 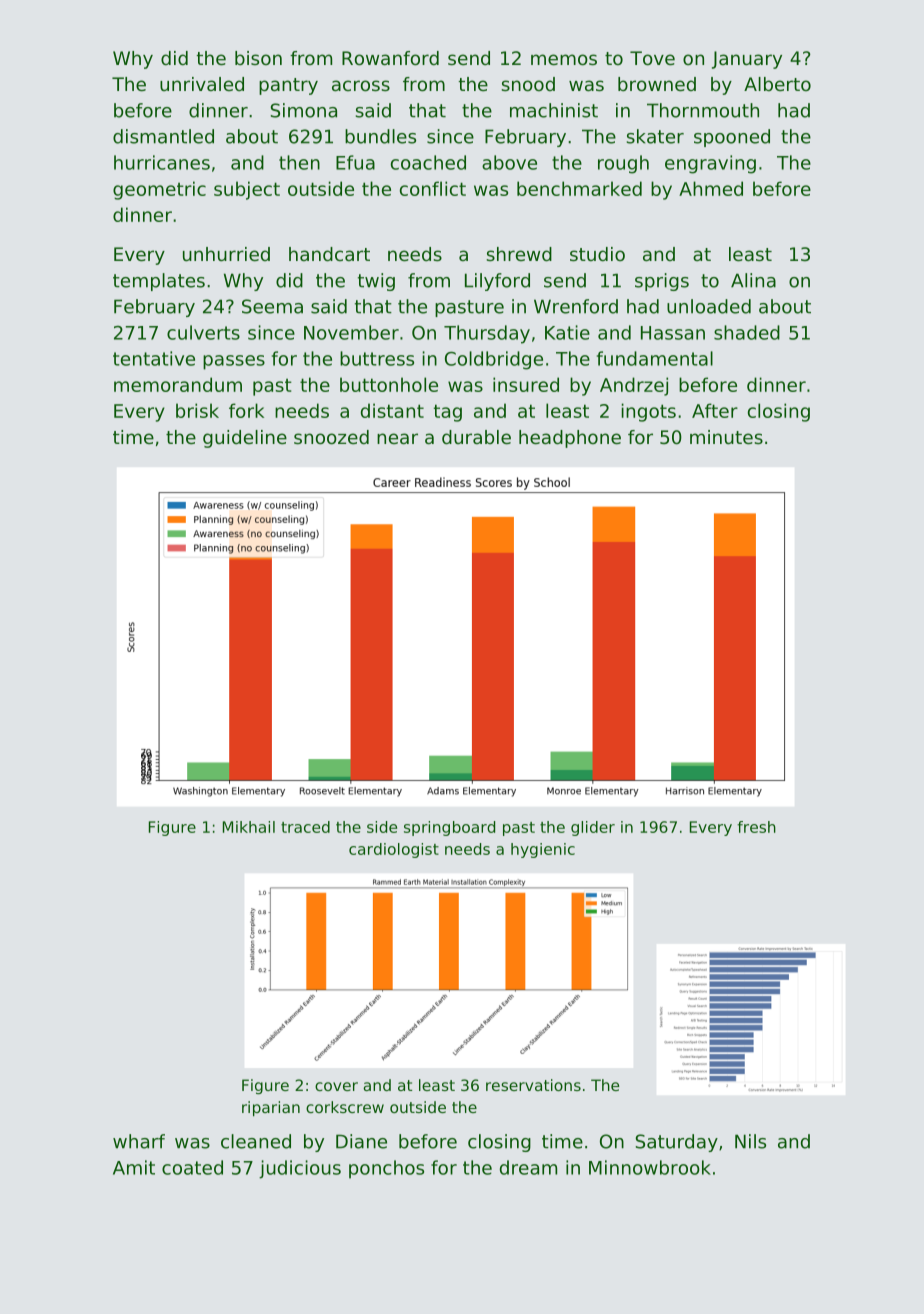 I want to click on fresh, so click(x=756, y=827).
